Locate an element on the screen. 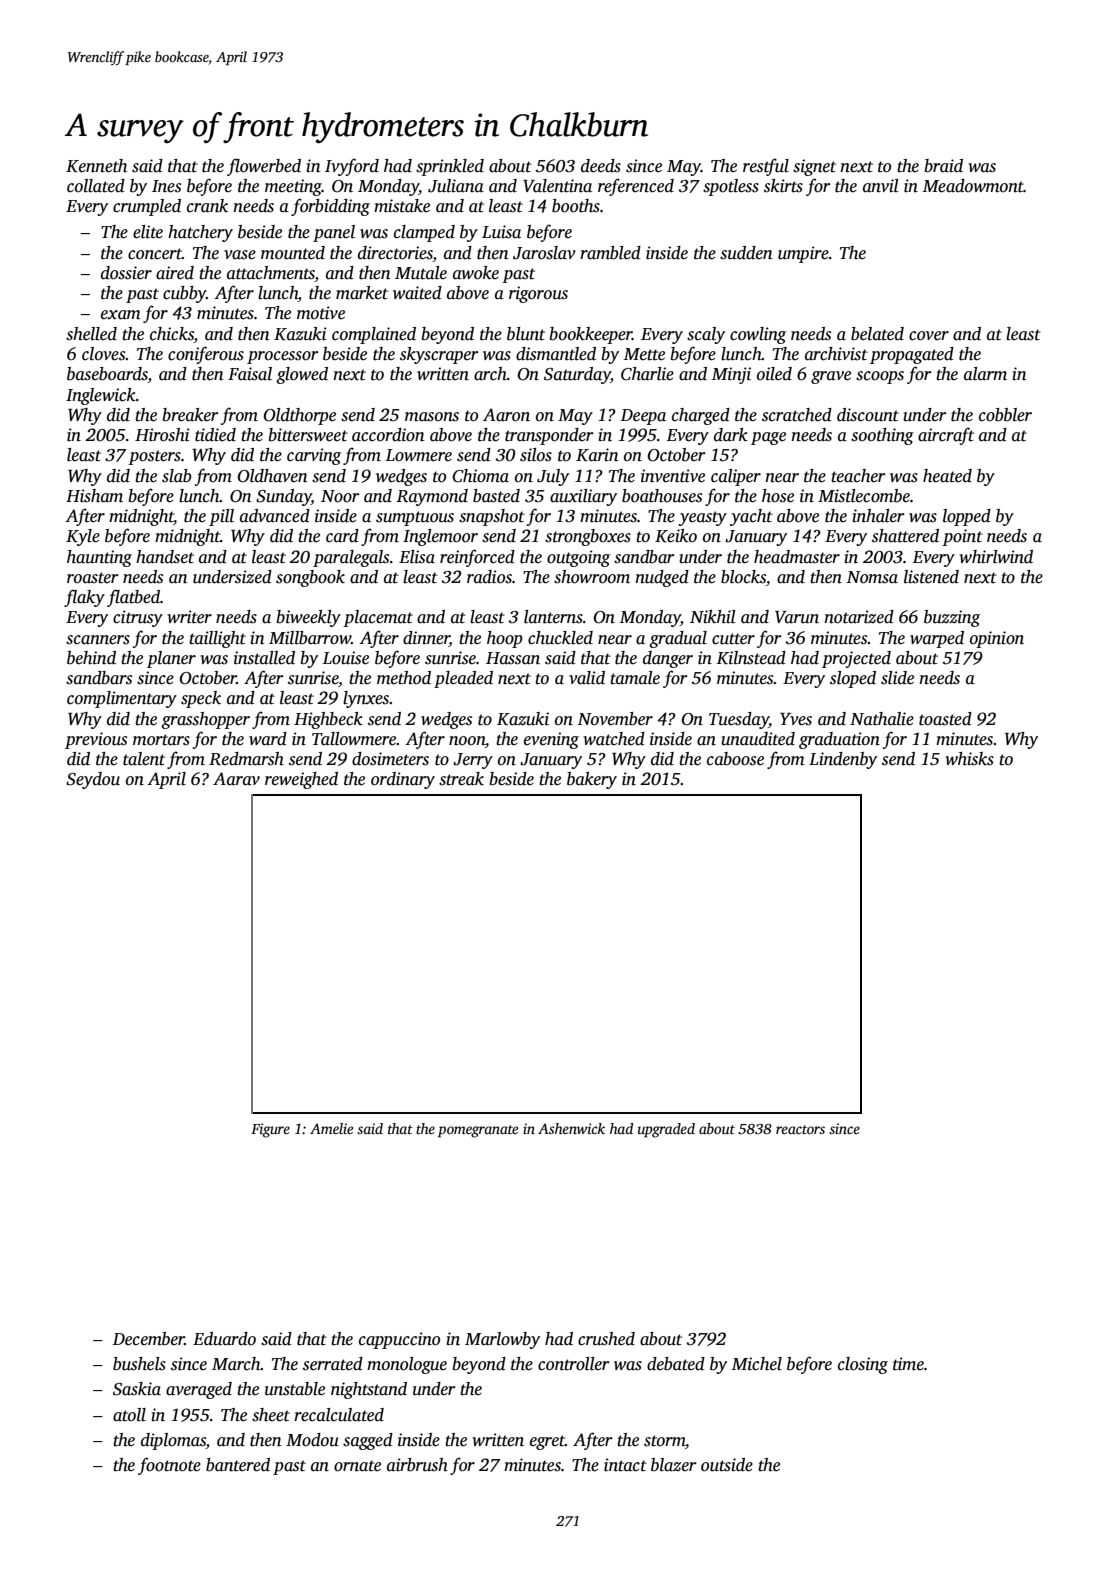 The image size is (1113, 1575). umpire is located at coordinates (803, 254).
